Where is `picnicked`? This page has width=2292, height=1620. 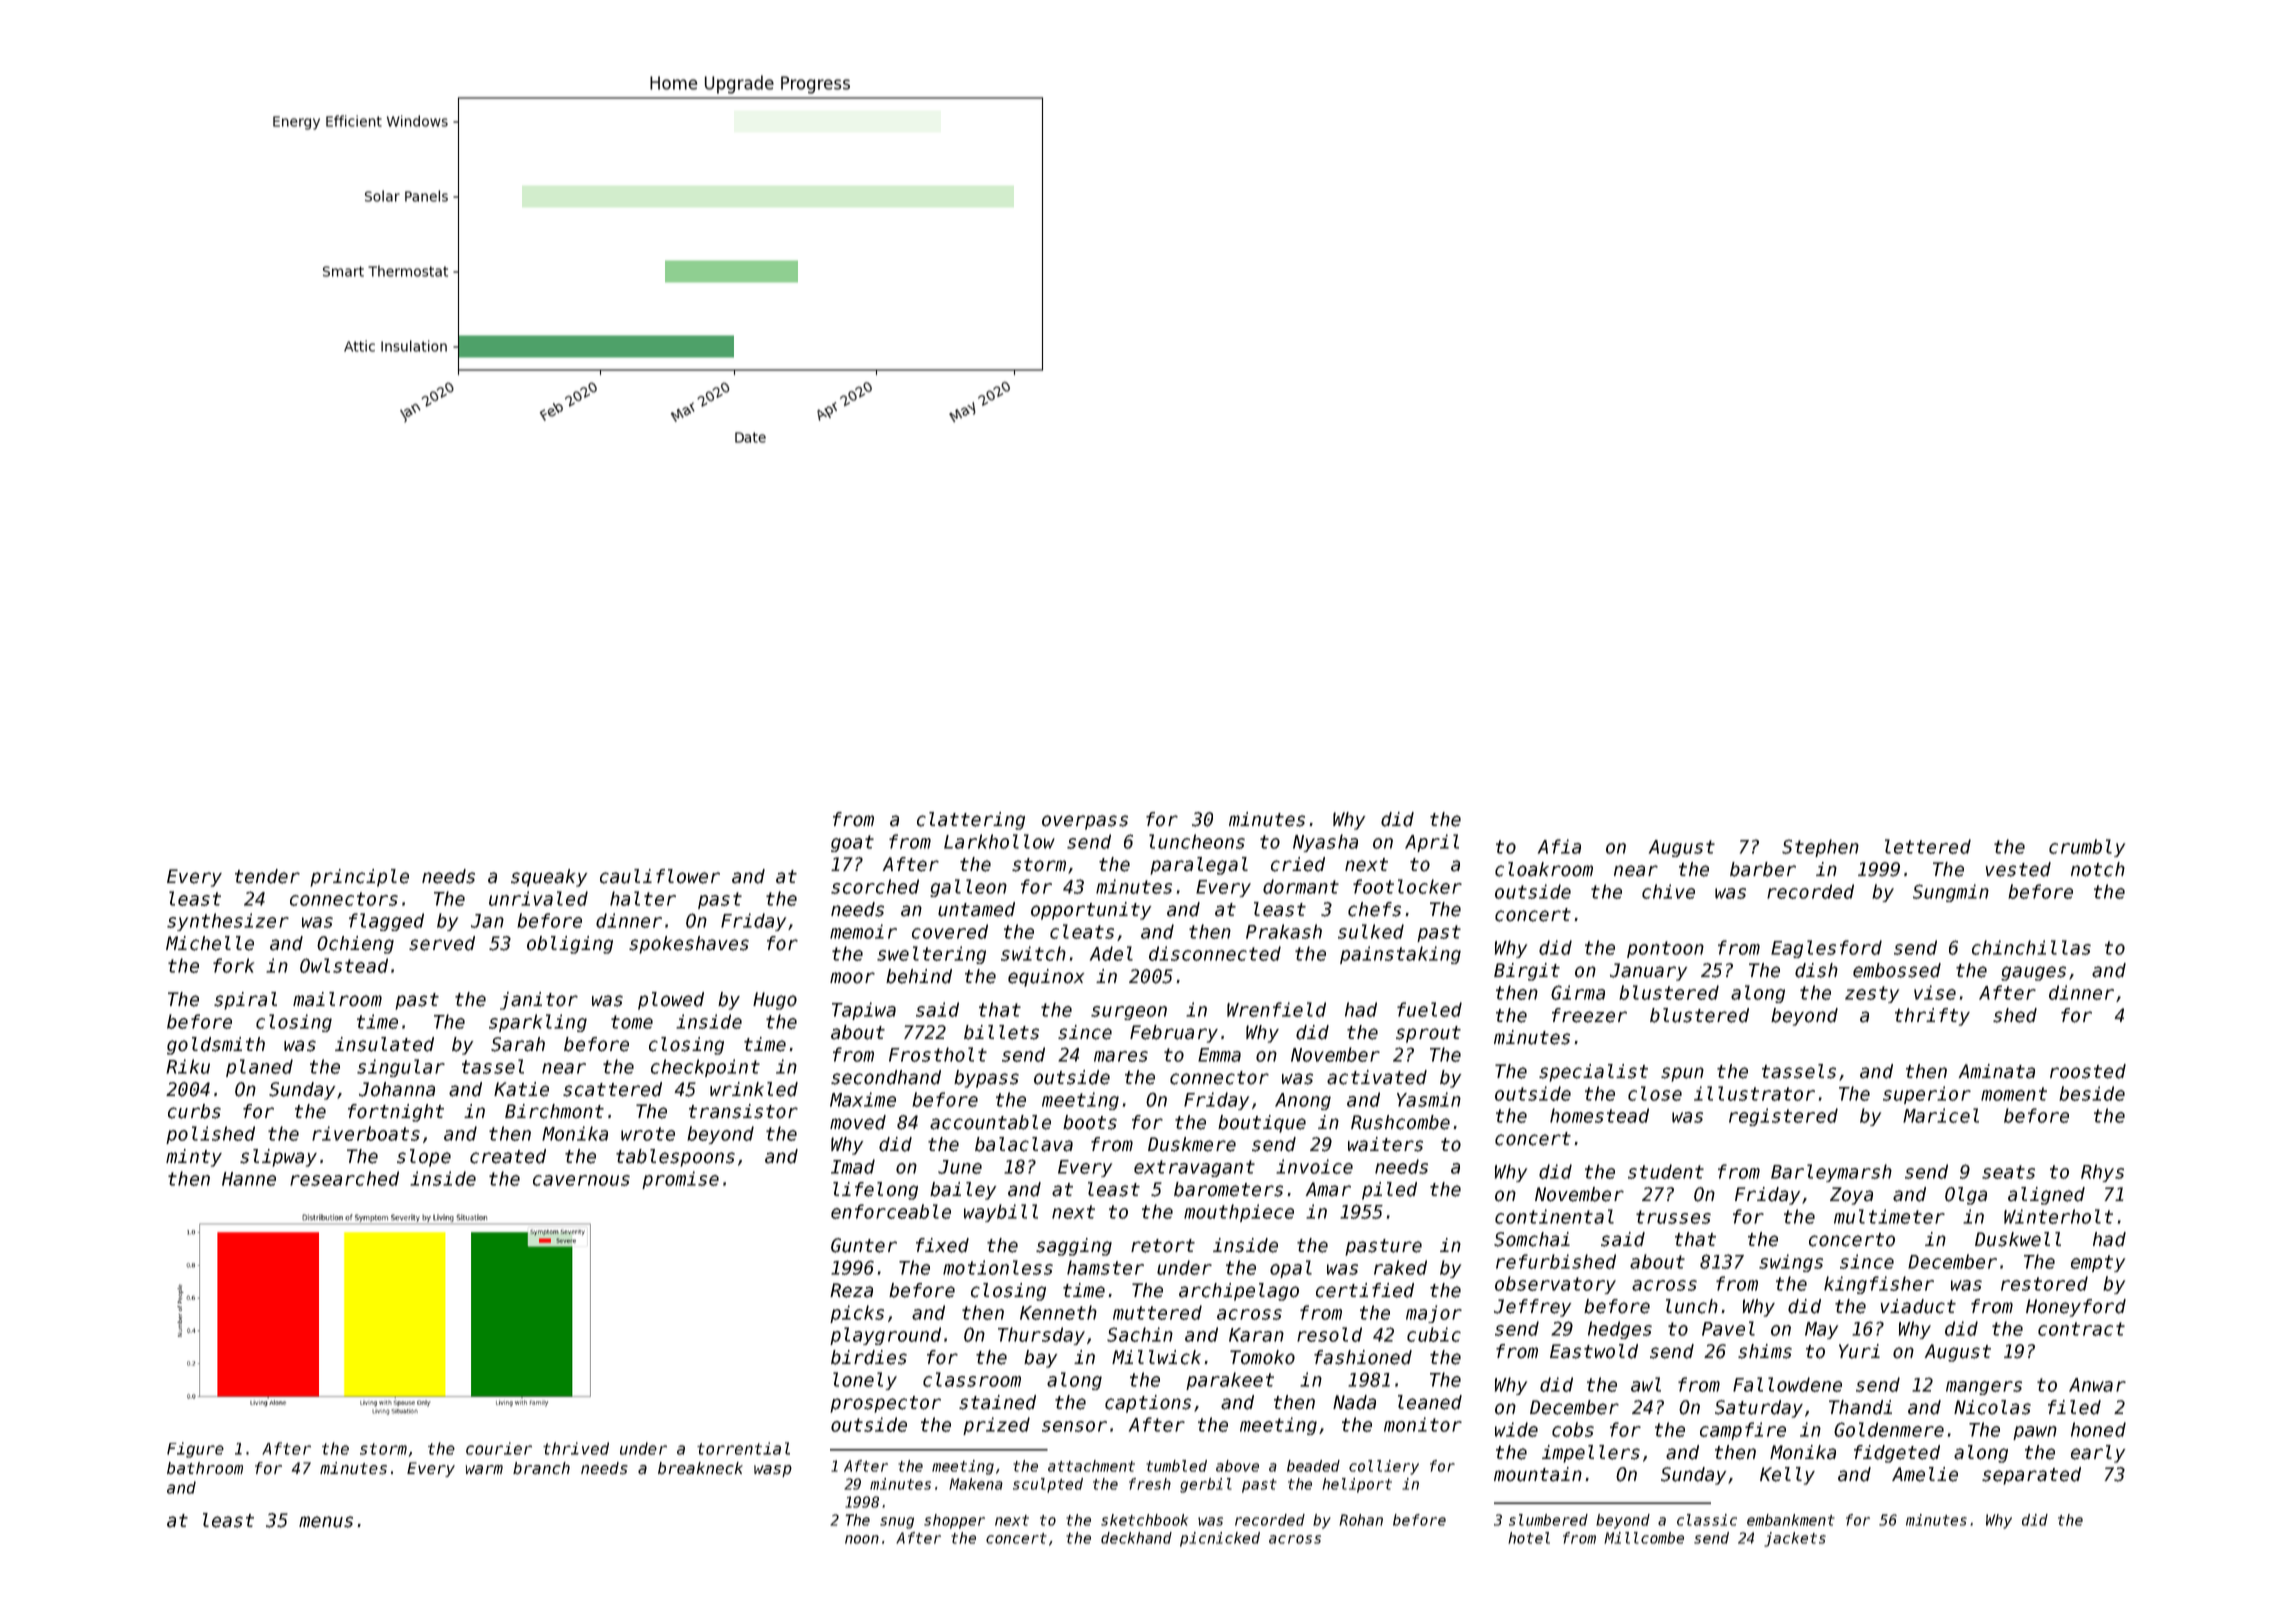 picnicked is located at coordinates (1220, 1539).
